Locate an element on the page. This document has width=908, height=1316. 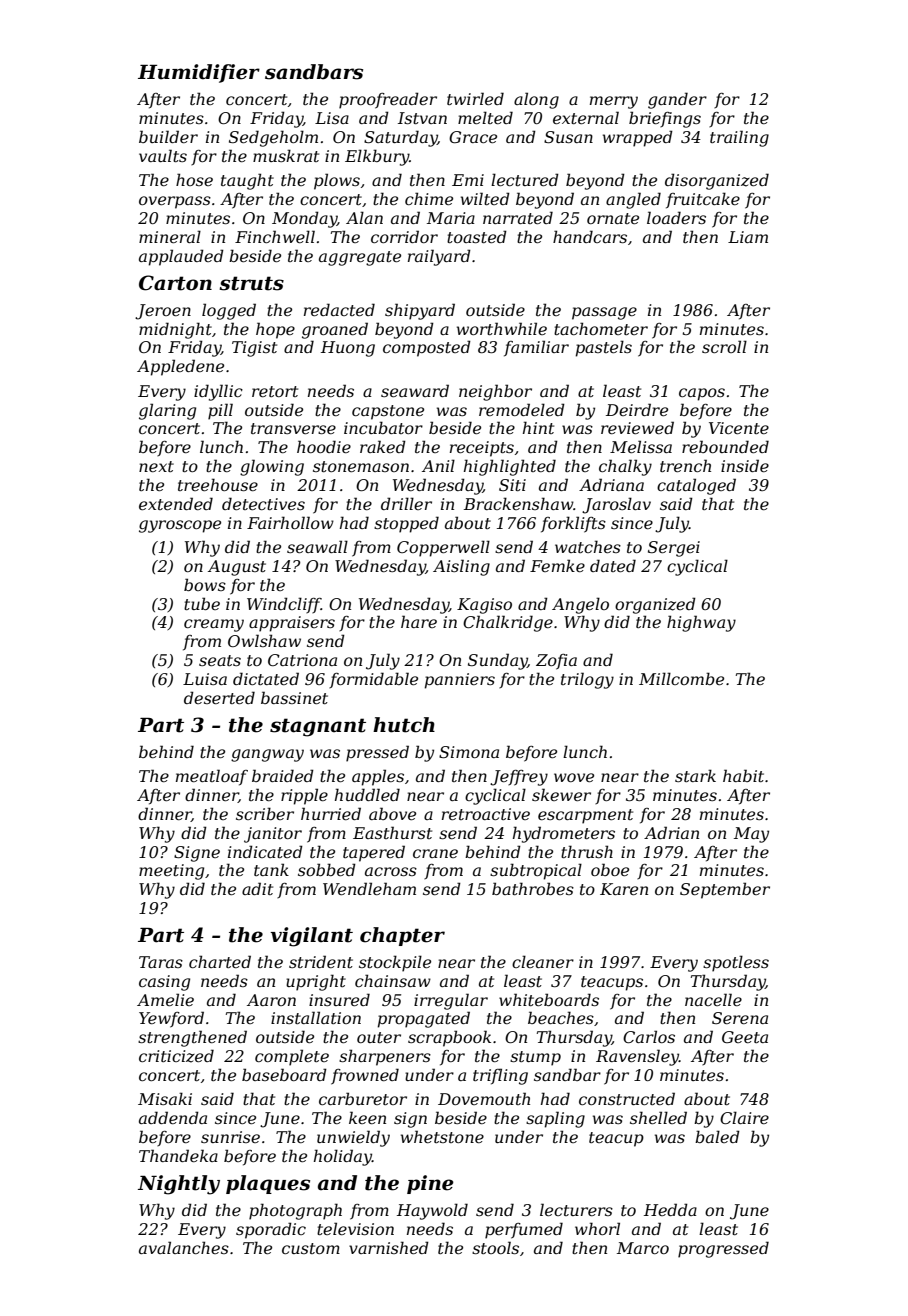
subtropical is located at coordinates (536, 871).
